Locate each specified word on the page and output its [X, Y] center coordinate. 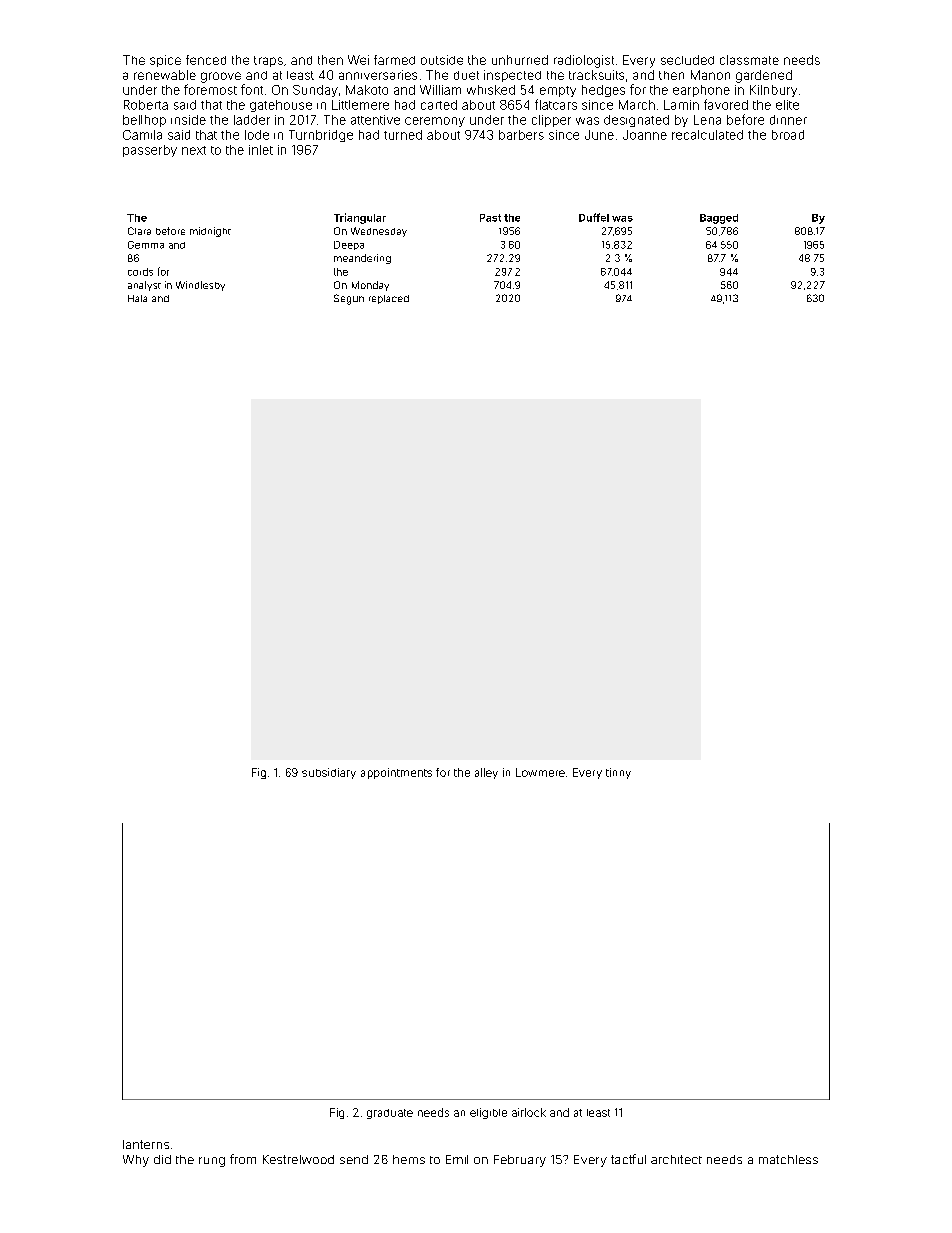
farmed [394, 60]
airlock [529, 1112]
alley [486, 773]
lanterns [146, 1144]
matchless [788, 1159]
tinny [618, 773]
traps [268, 61]
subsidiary [329, 773]
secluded [687, 60]
